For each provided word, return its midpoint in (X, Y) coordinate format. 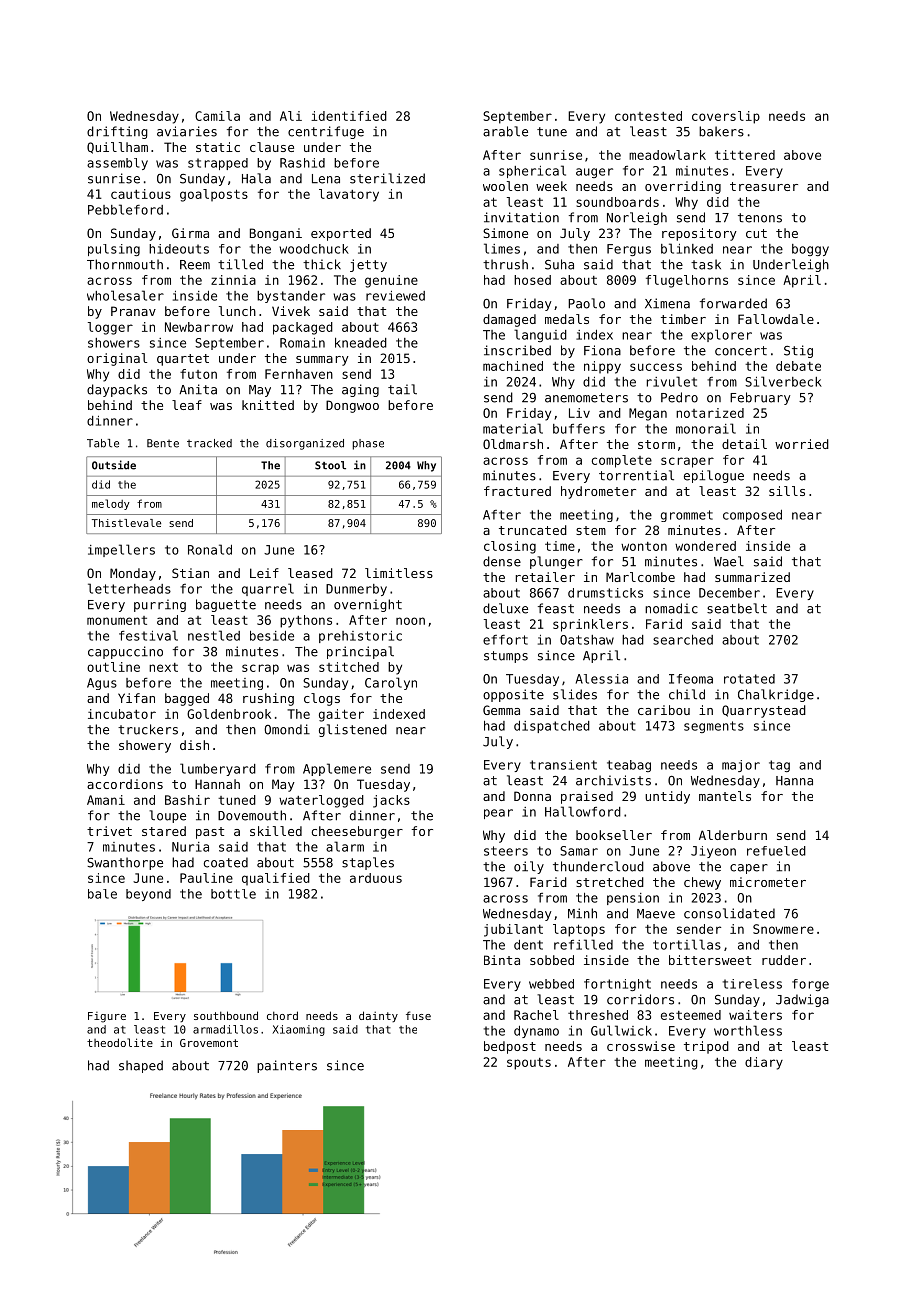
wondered (705, 546)
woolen (505, 186)
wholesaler (125, 295)
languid (540, 335)
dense (502, 561)
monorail (706, 428)
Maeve (656, 914)
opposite (513, 695)
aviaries (187, 131)
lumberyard (218, 769)
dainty (378, 1016)
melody (111, 504)
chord (282, 1015)
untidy (667, 797)
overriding (683, 187)
